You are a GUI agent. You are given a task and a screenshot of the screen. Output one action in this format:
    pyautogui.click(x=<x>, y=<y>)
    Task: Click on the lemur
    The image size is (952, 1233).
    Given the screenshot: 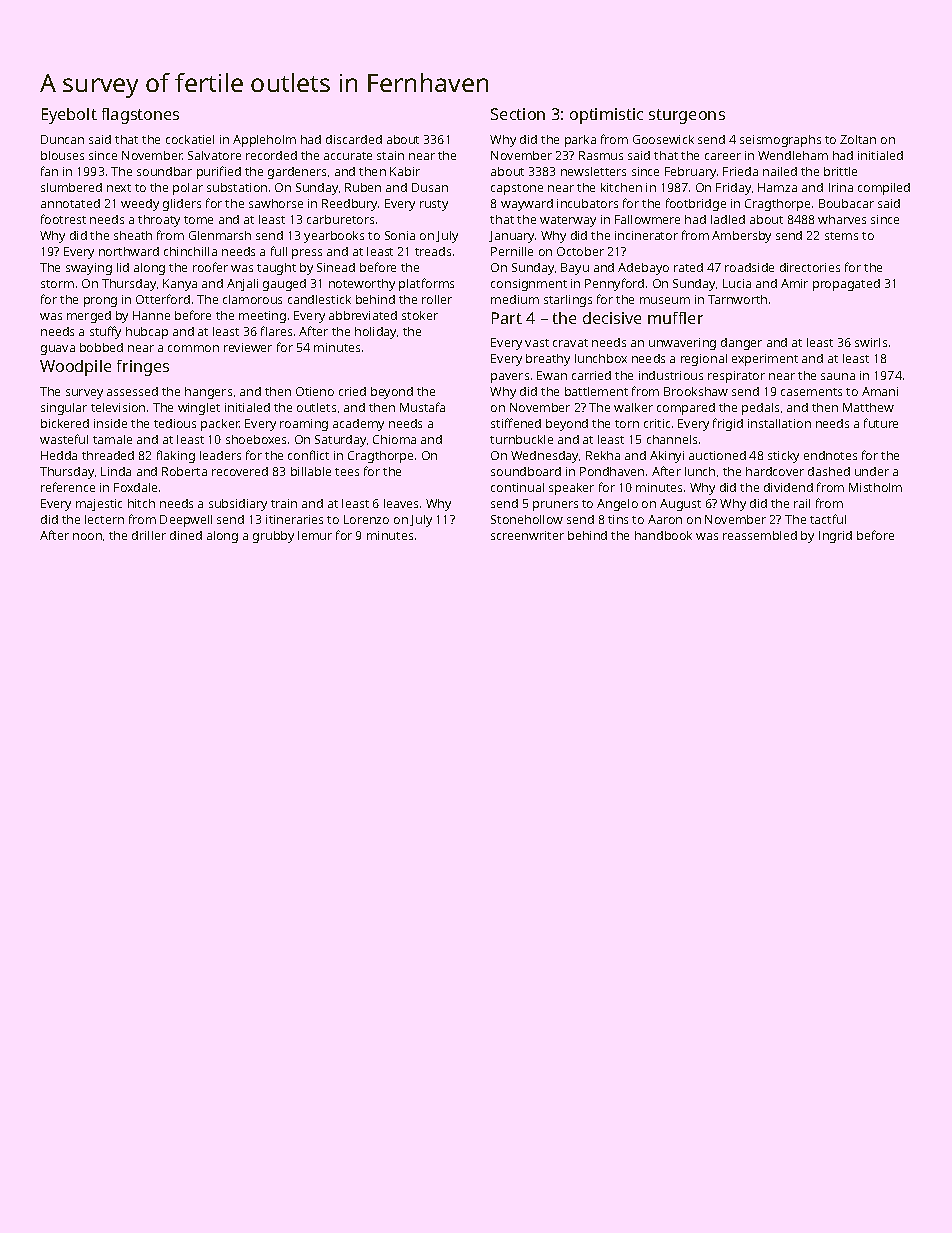 What is the action you would take?
    pyautogui.click(x=315, y=535)
